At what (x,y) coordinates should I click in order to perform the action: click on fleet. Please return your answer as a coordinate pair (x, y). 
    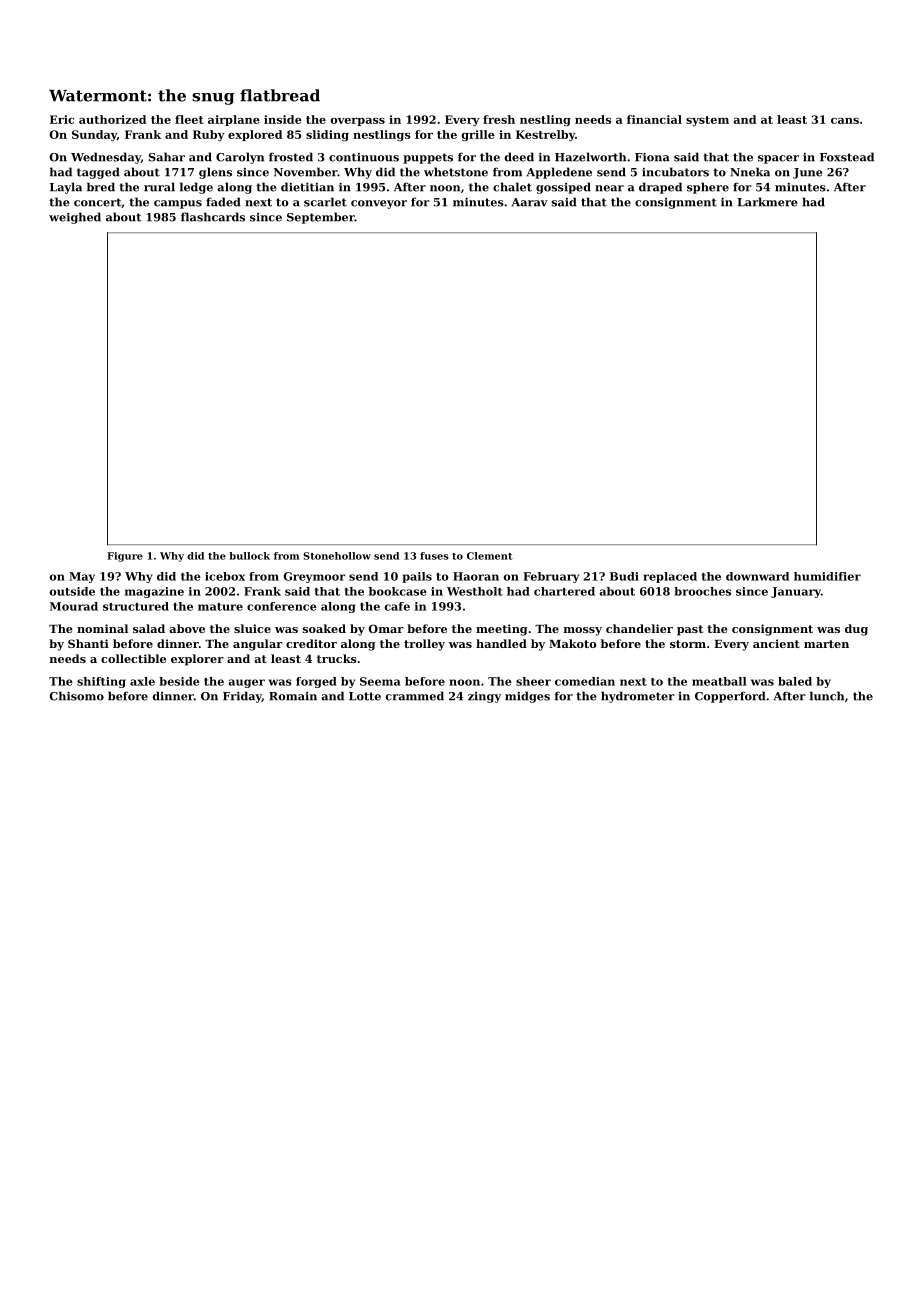
    Looking at the image, I should click on (189, 119).
